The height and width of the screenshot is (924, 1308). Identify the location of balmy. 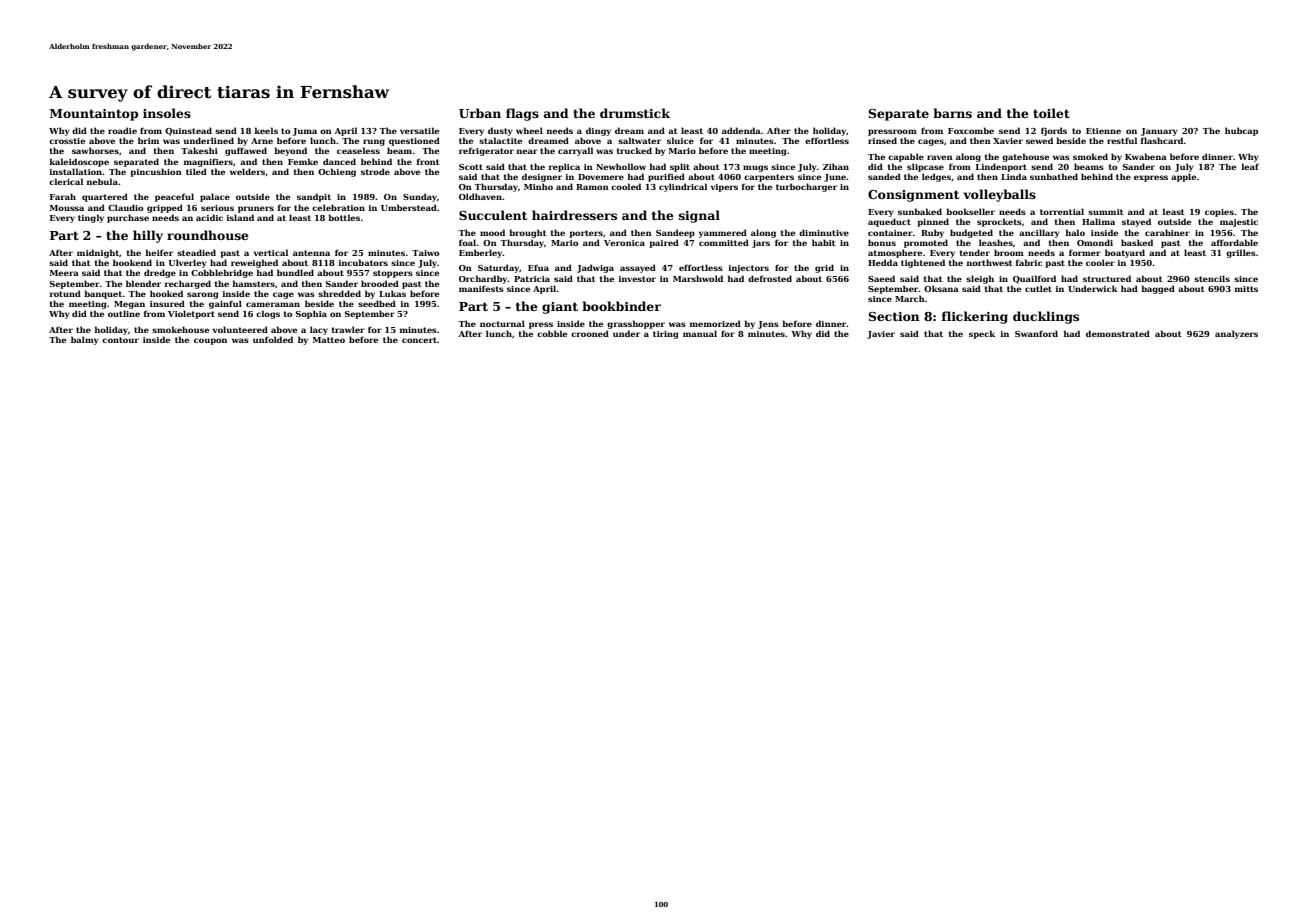
(85, 340).
